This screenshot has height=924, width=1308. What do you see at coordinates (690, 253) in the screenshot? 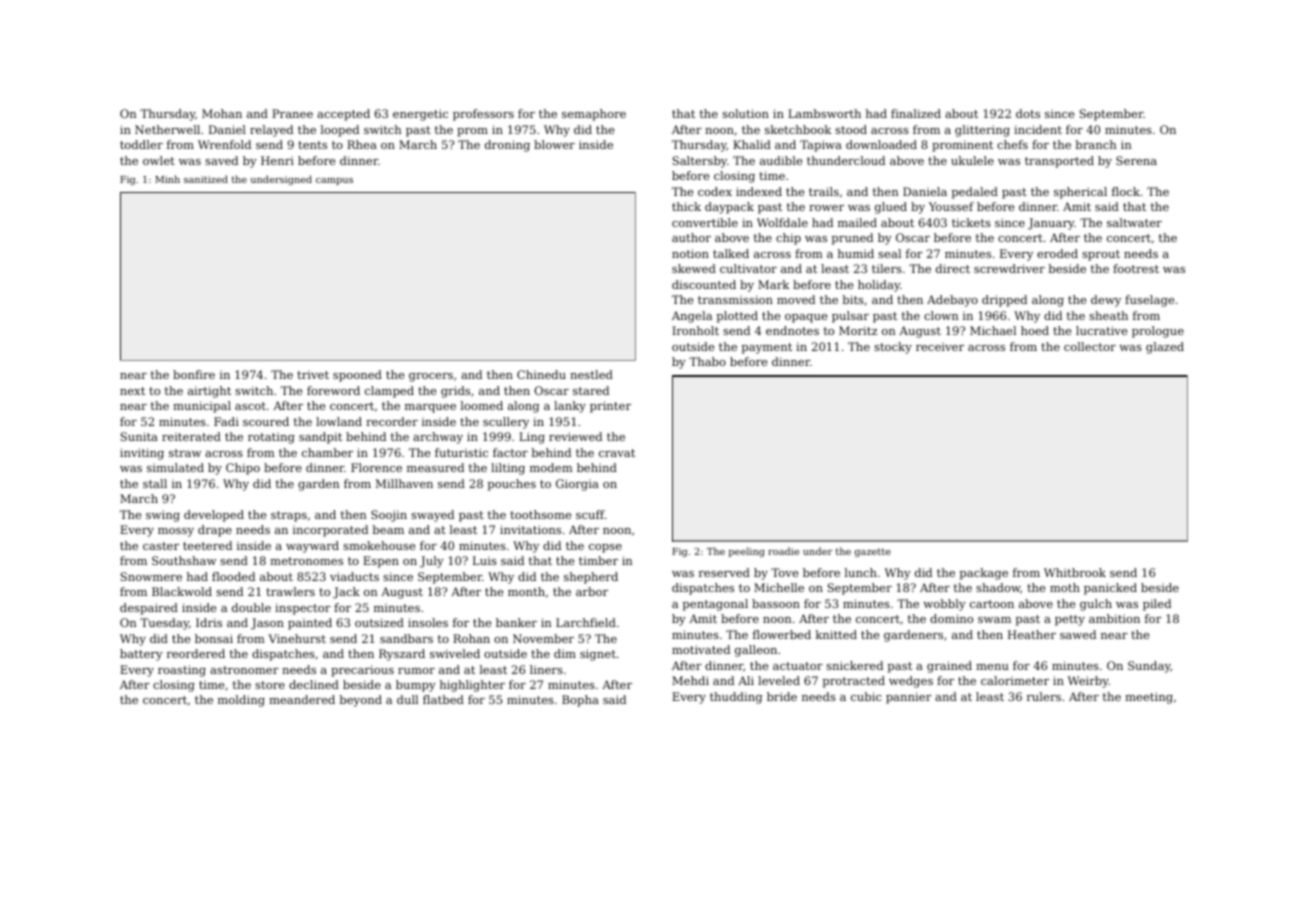
I see `notion` at bounding box center [690, 253].
